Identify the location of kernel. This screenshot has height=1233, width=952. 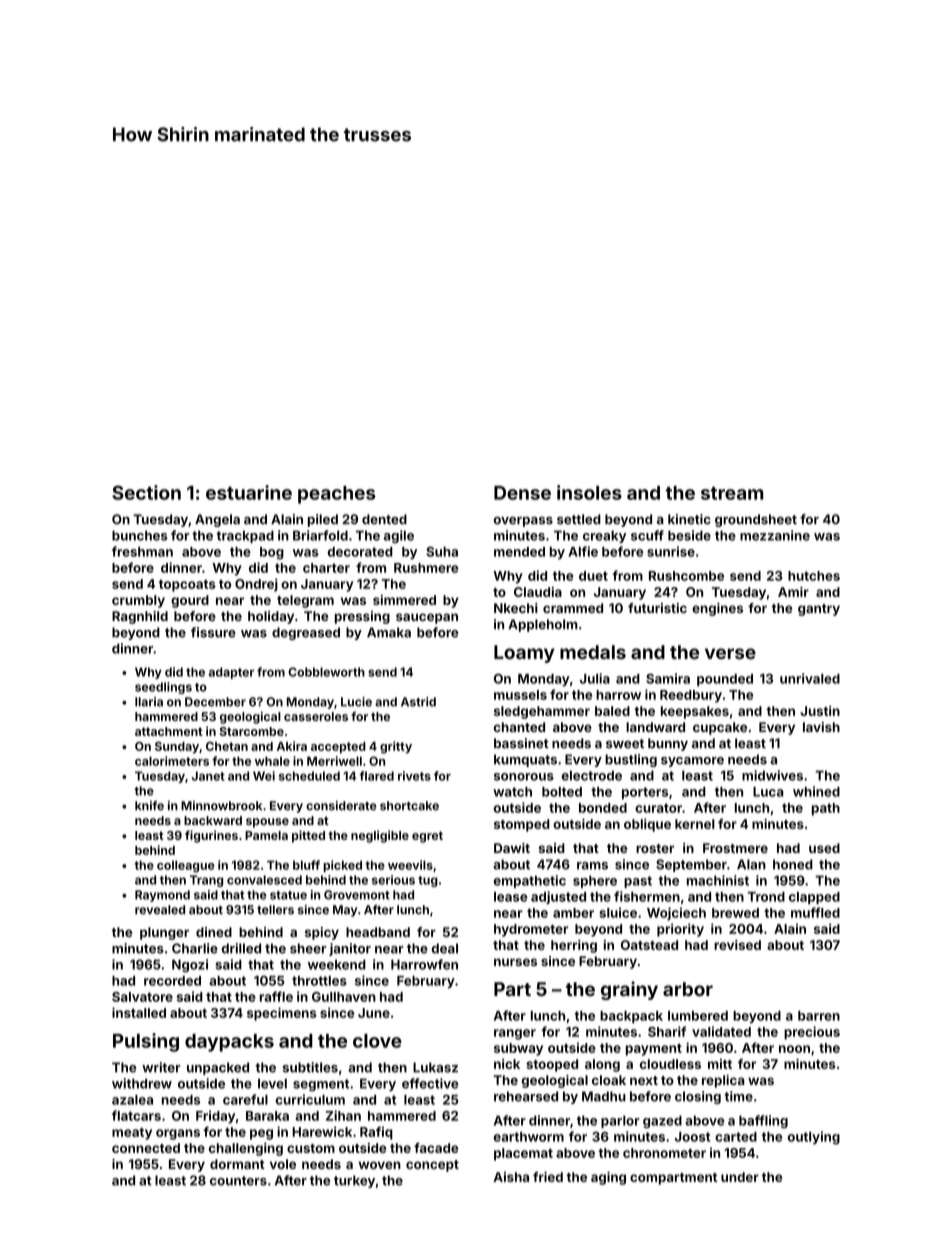
(695, 824).
